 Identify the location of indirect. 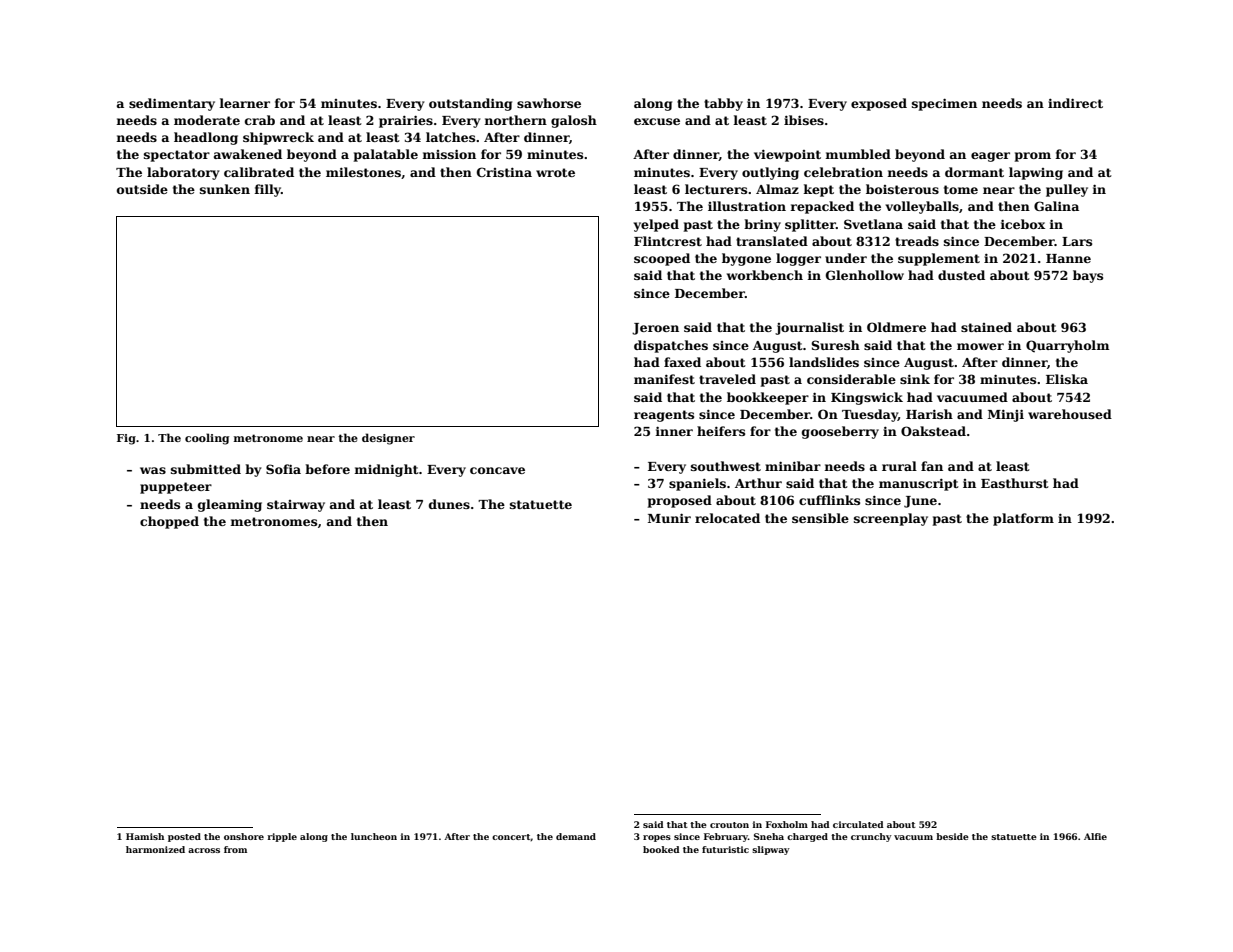
(1075, 103).
